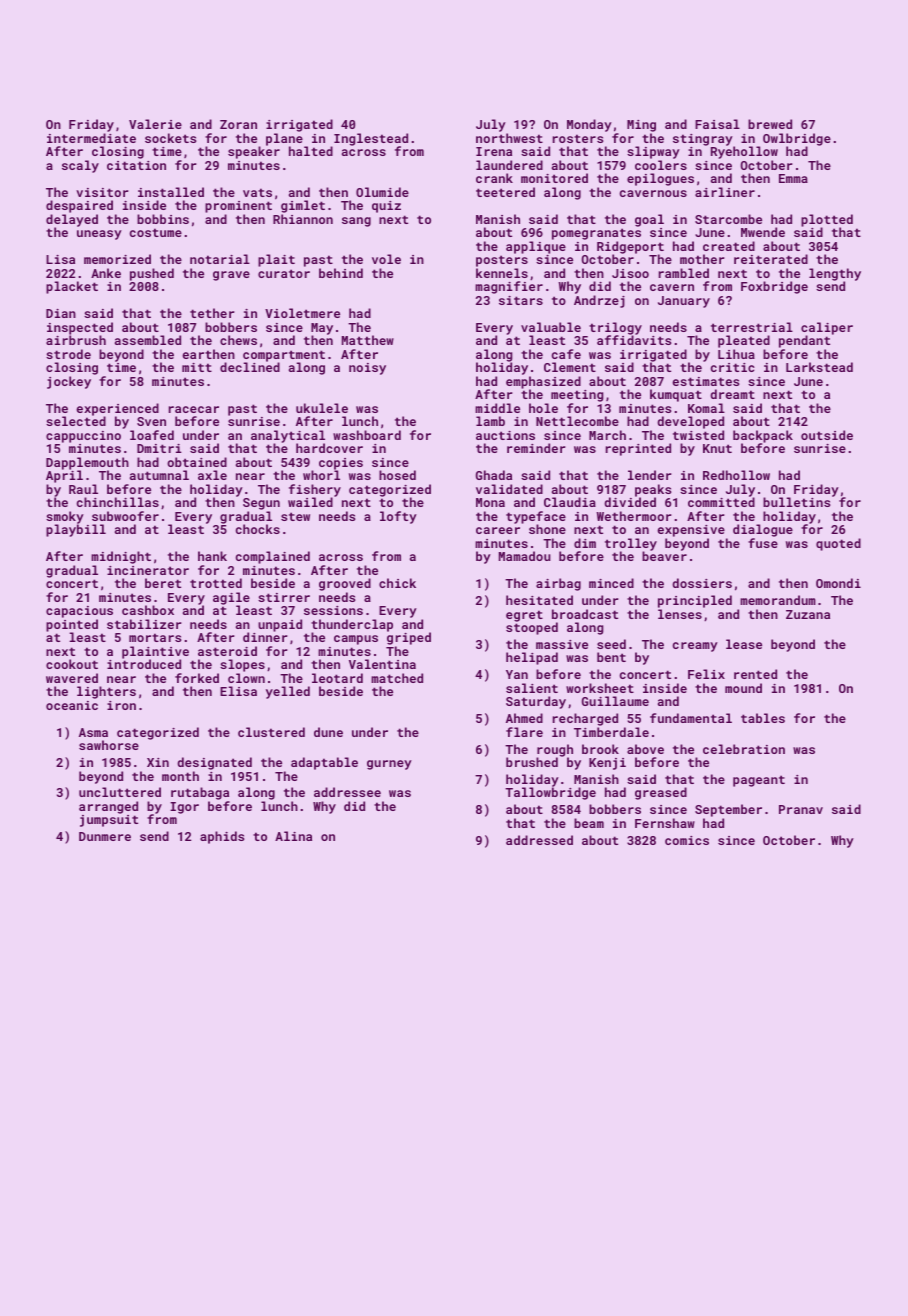 The image size is (908, 1316). Describe the element at coordinates (293, 836) in the page. I see `Alina` at that location.
